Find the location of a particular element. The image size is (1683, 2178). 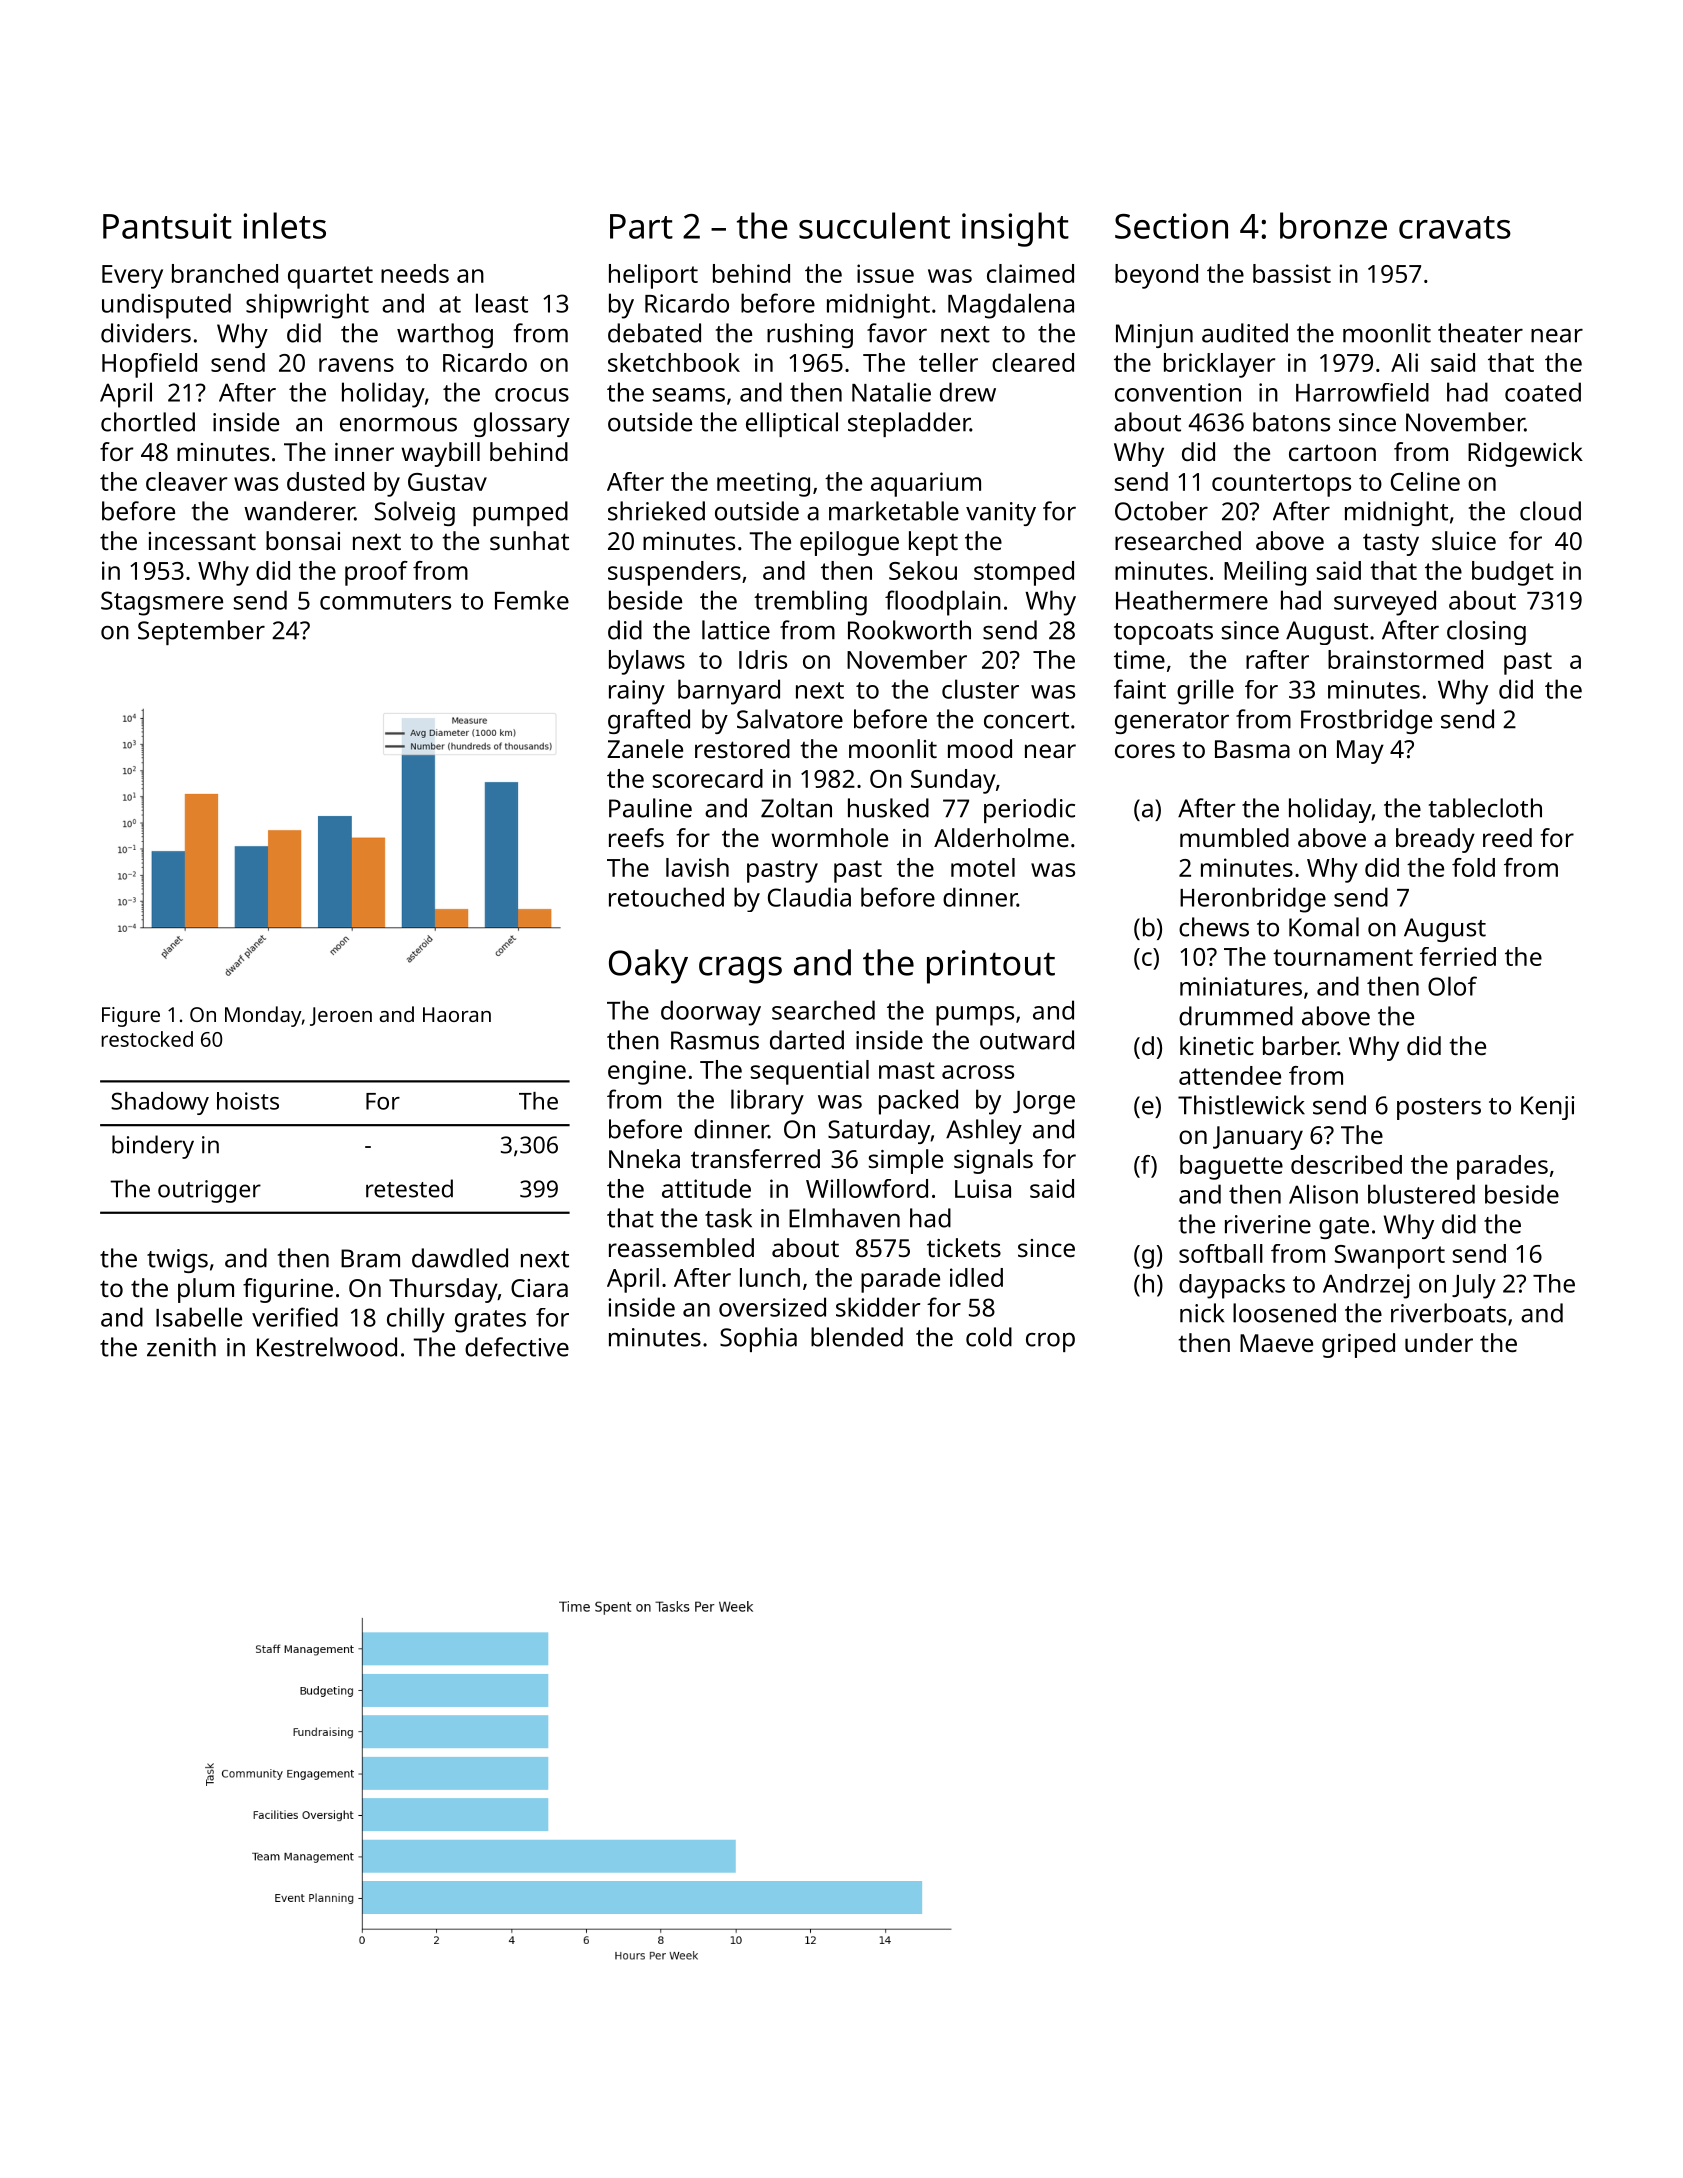

lavish is located at coordinates (697, 867).
